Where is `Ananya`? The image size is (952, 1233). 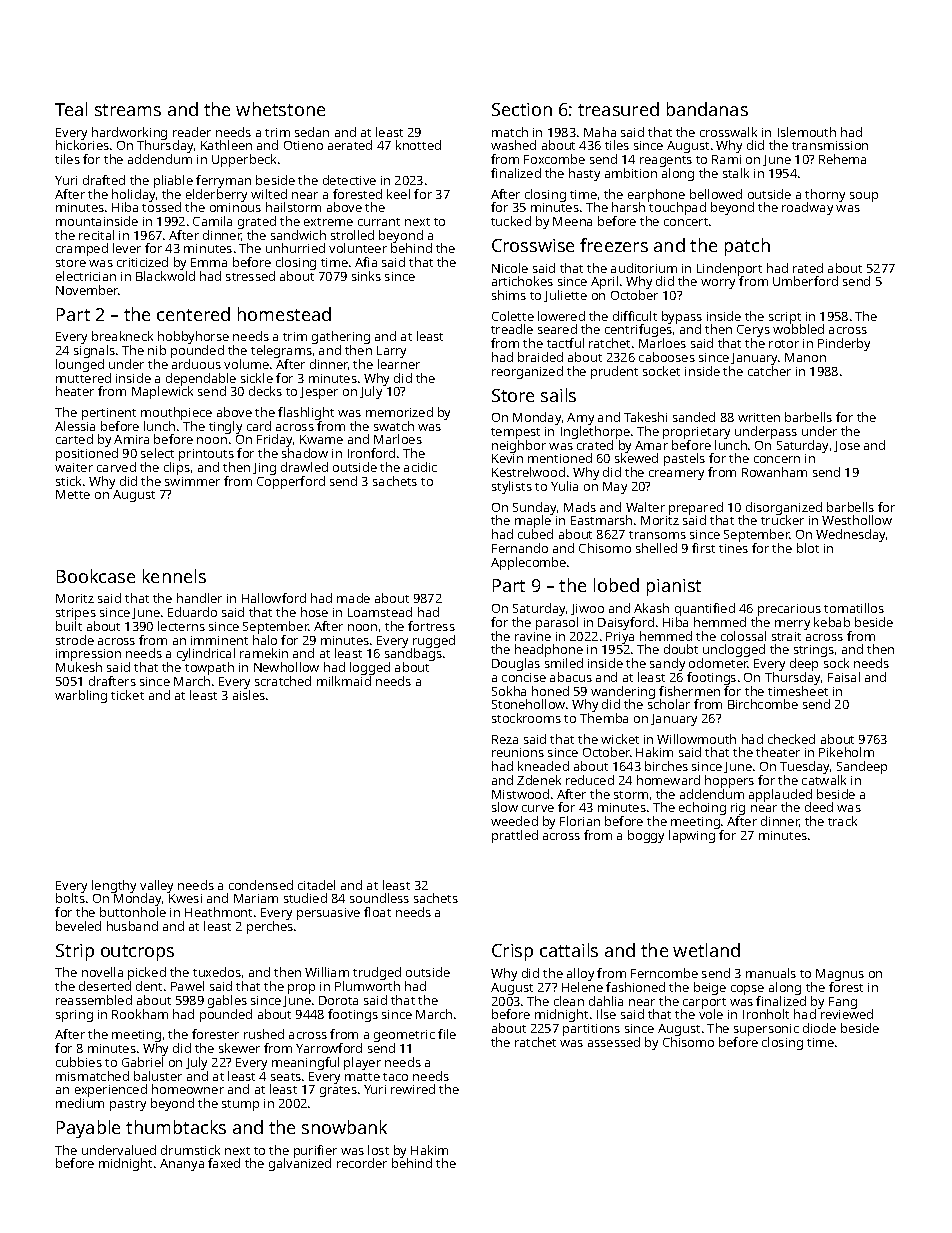
Ananya is located at coordinates (182, 1165).
